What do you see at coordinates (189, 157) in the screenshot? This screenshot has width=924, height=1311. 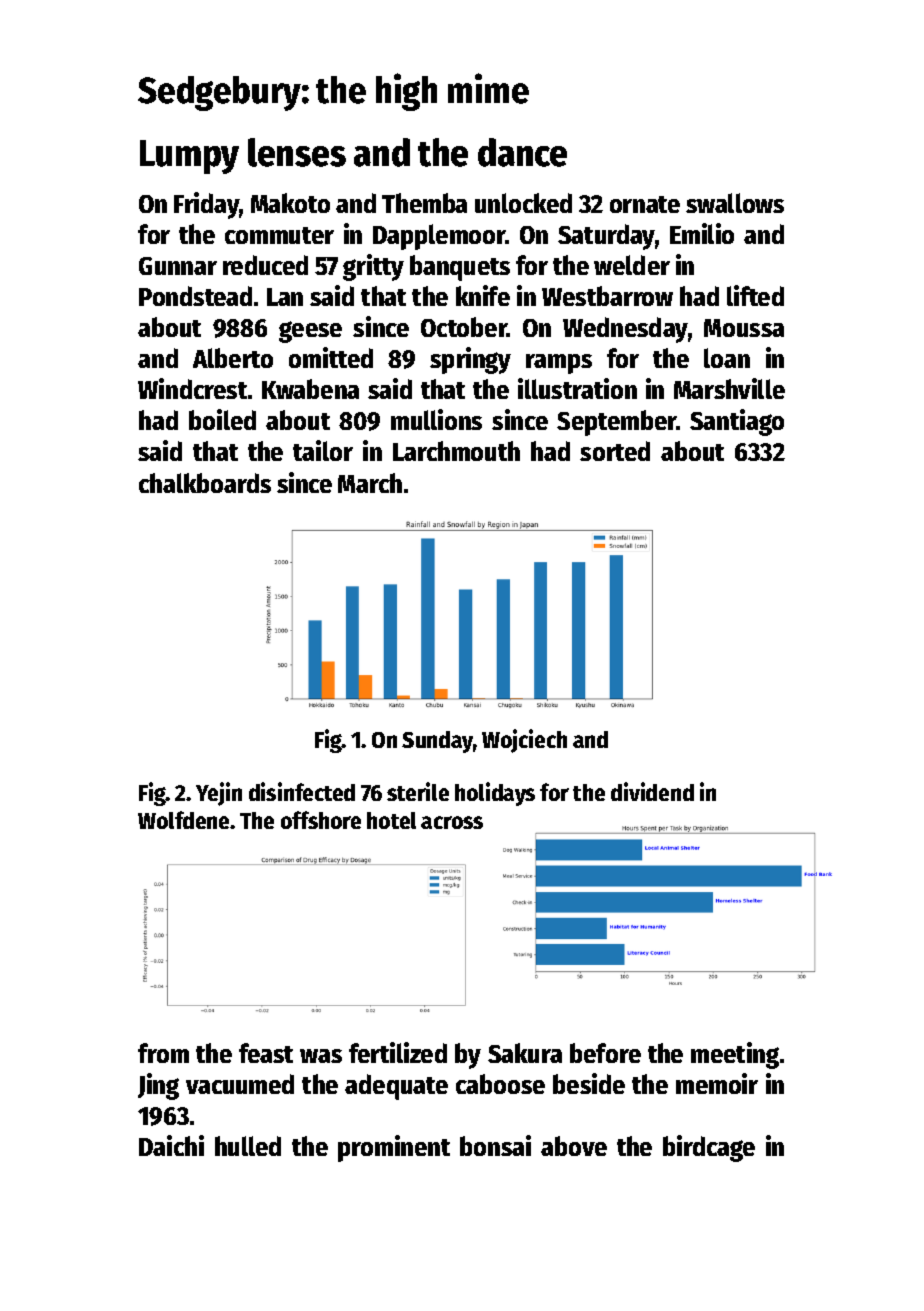 I see `Lumpy` at bounding box center [189, 157].
